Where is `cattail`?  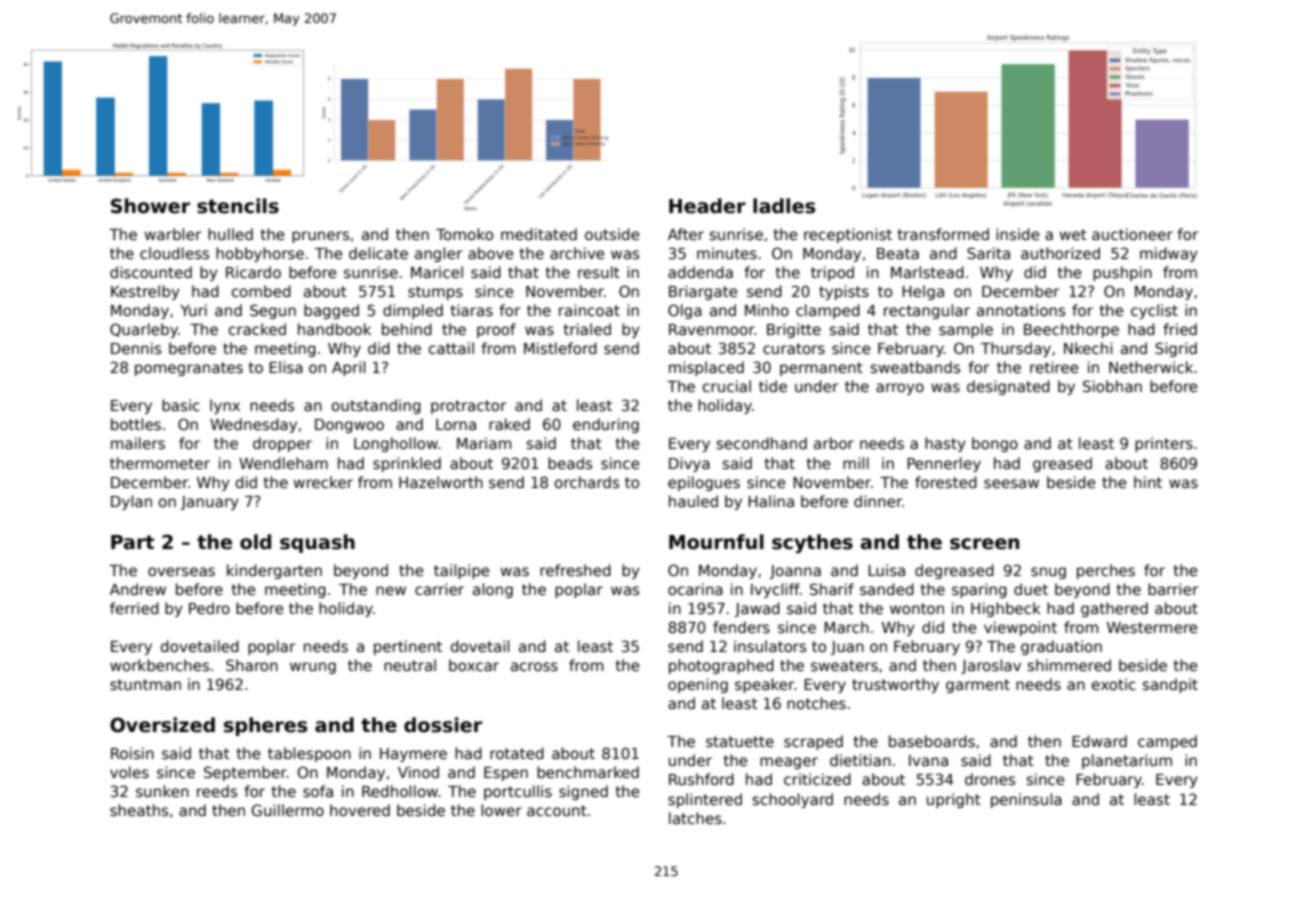
cattail is located at coordinates (451, 348).
